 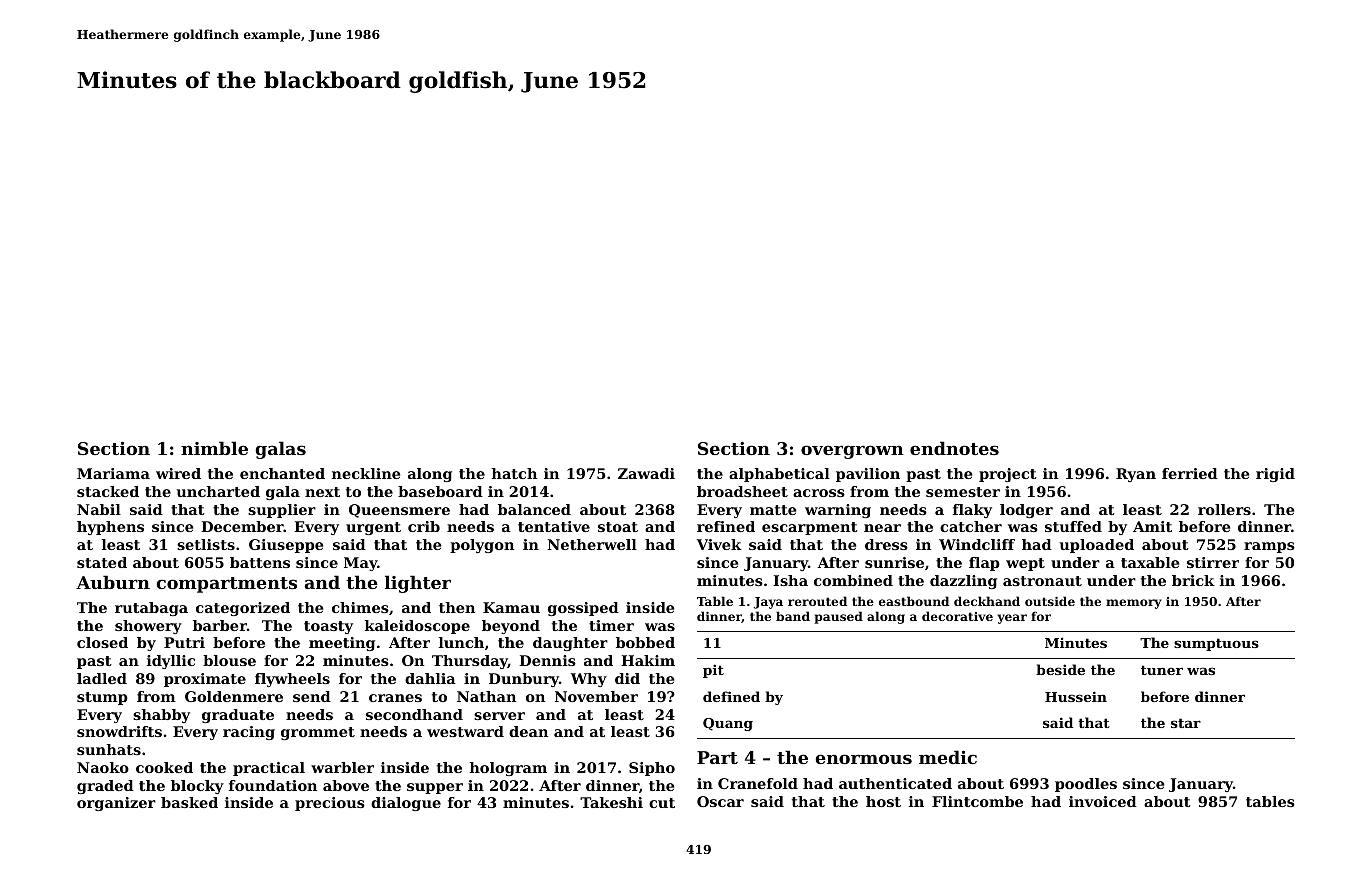 I want to click on supper, so click(x=435, y=788).
